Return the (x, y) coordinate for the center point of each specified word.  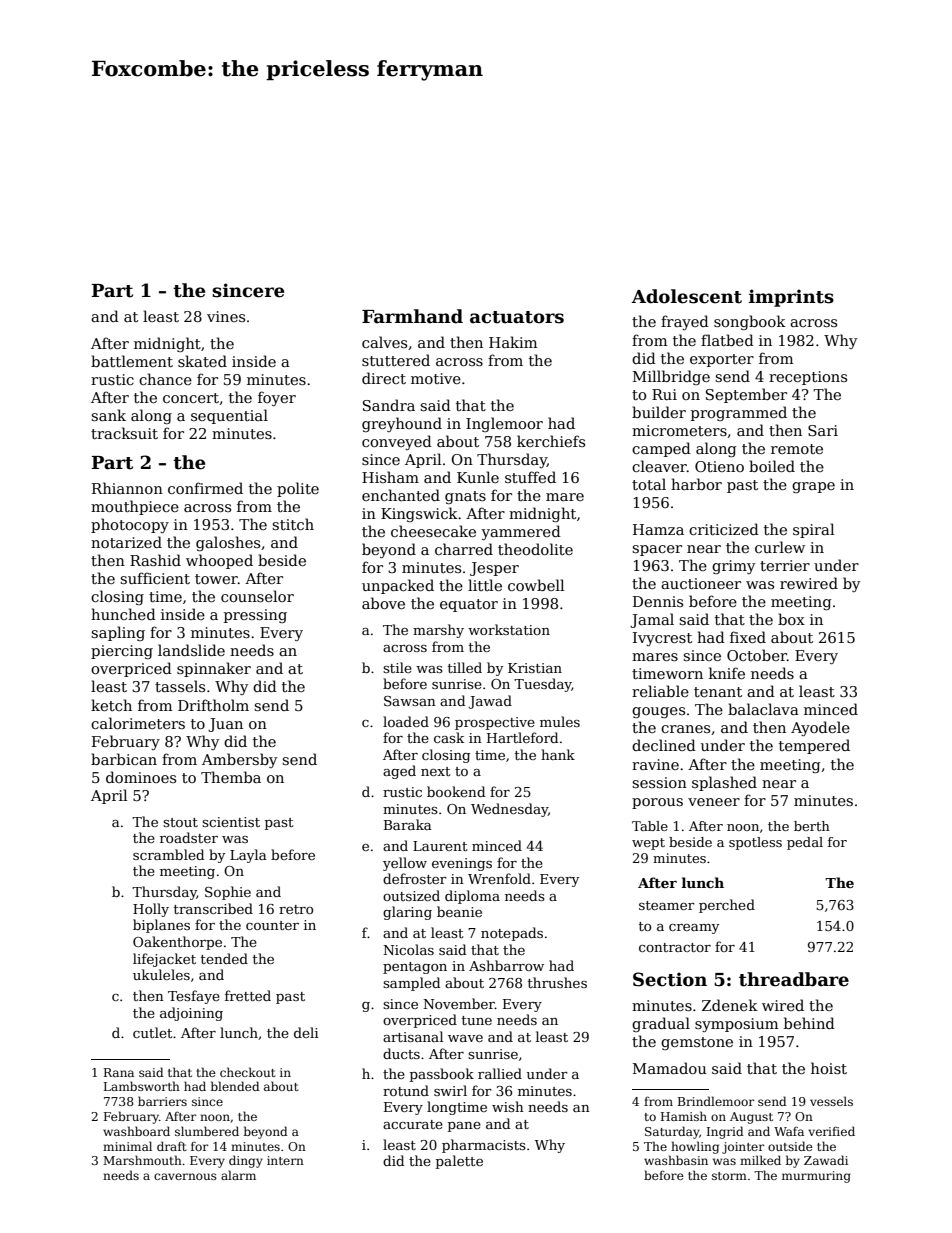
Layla (248, 856)
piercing (122, 652)
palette (459, 1162)
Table (650, 826)
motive (436, 378)
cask (449, 737)
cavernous (185, 1176)
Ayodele (820, 728)
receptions (808, 378)
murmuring (816, 1177)
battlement (132, 361)
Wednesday (509, 810)
